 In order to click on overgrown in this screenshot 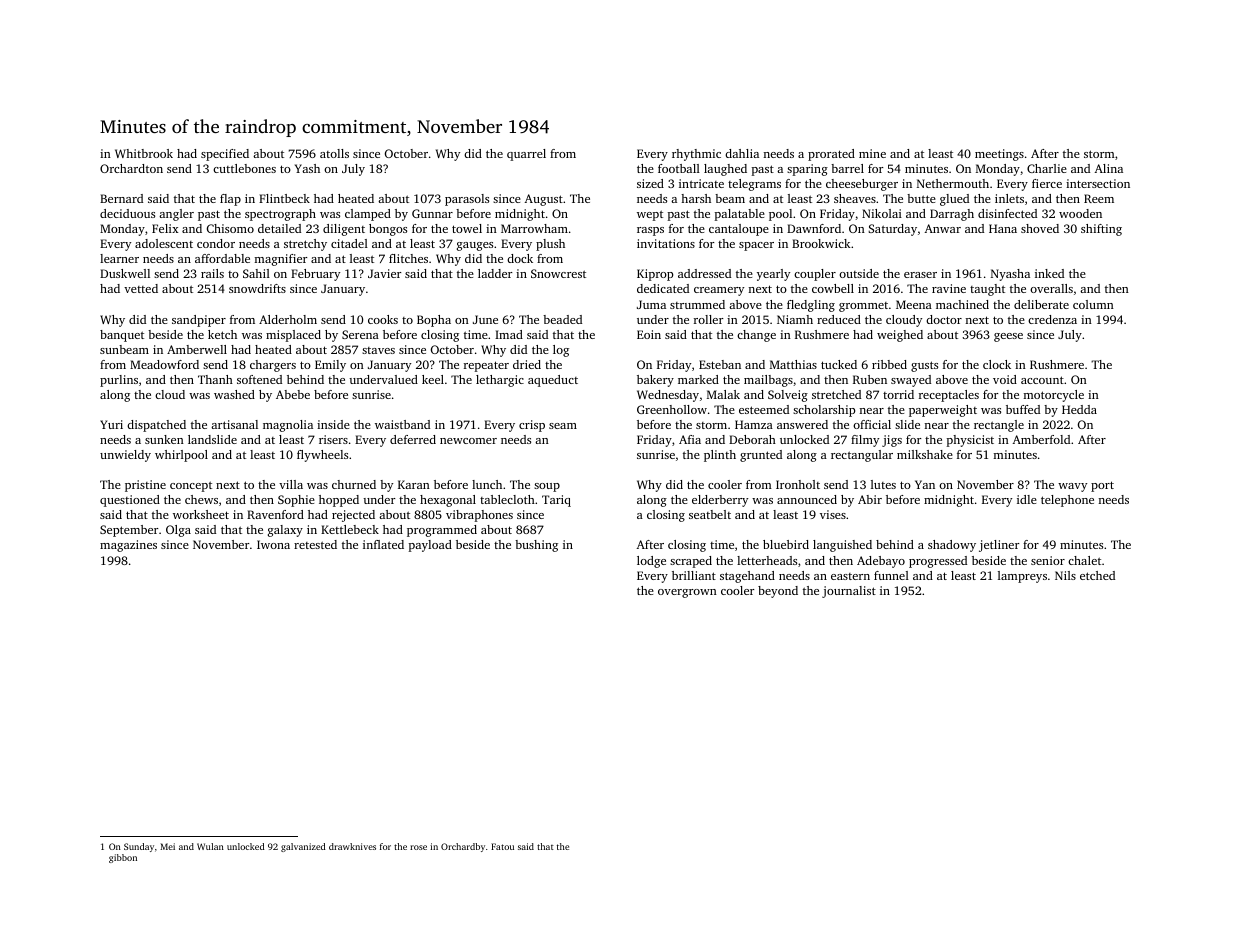, I will do `click(687, 593)`.
